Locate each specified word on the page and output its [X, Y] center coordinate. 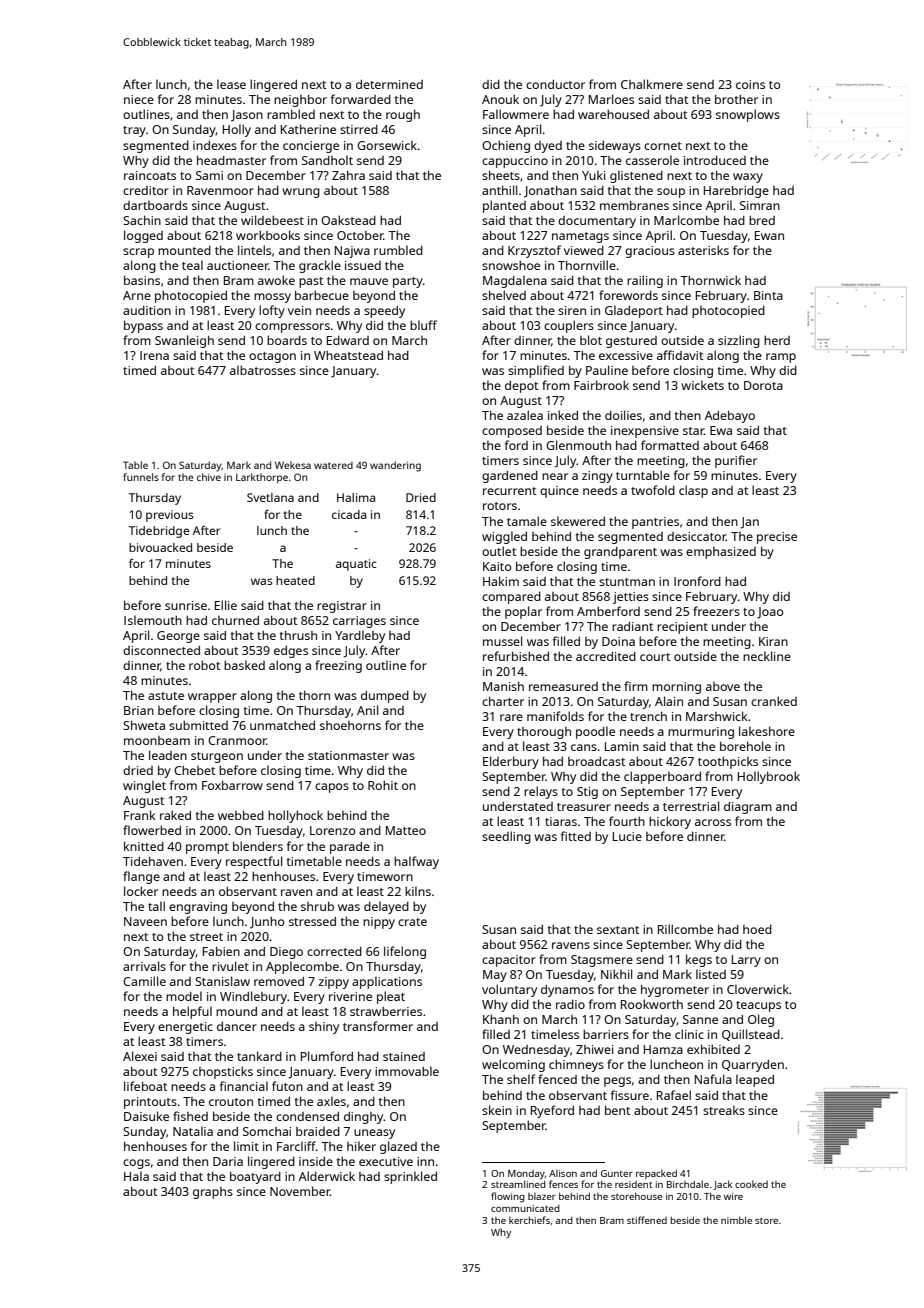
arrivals [144, 966]
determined [389, 84]
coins [750, 84]
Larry [746, 961]
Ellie [226, 605]
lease [231, 84]
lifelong [405, 952]
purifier [736, 461]
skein [497, 1110]
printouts [150, 1103]
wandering [395, 466]
